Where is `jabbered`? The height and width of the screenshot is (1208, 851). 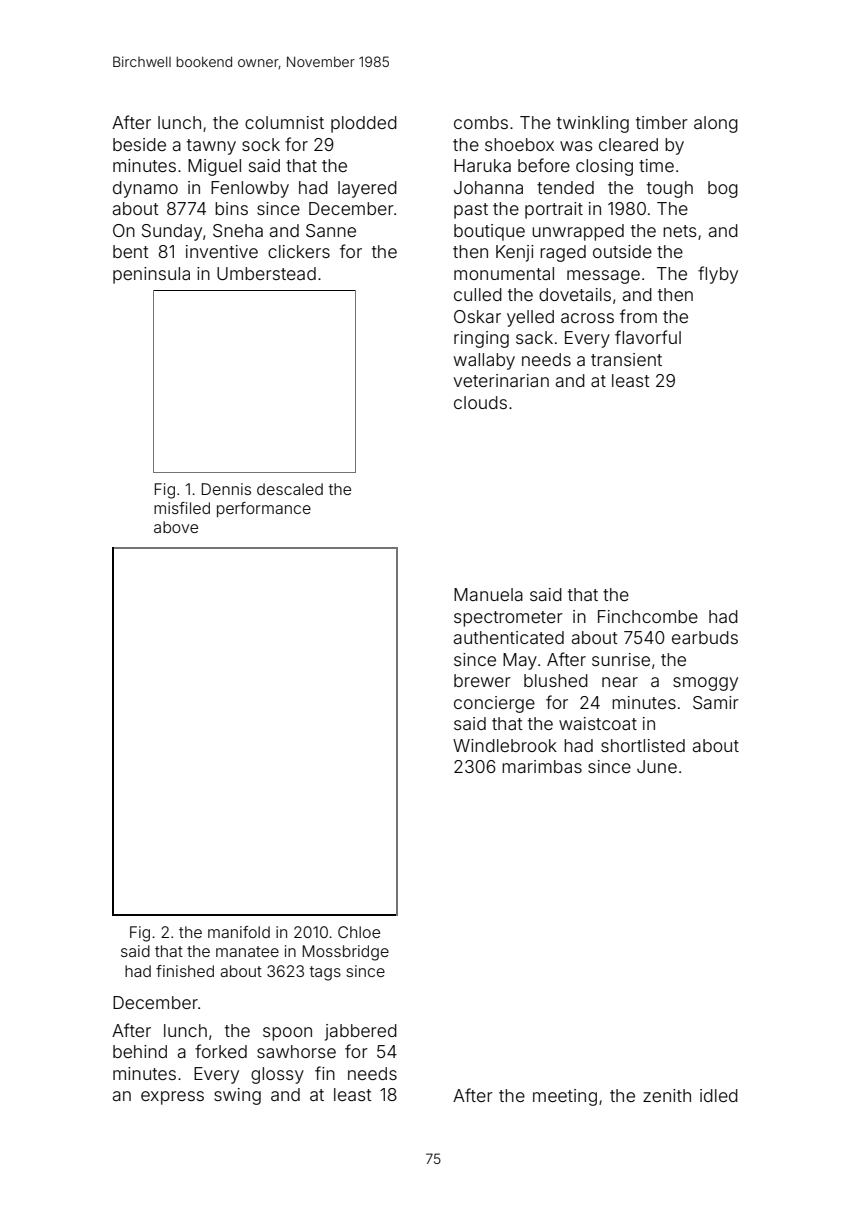
jabbered is located at coordinates (361, 1032).
